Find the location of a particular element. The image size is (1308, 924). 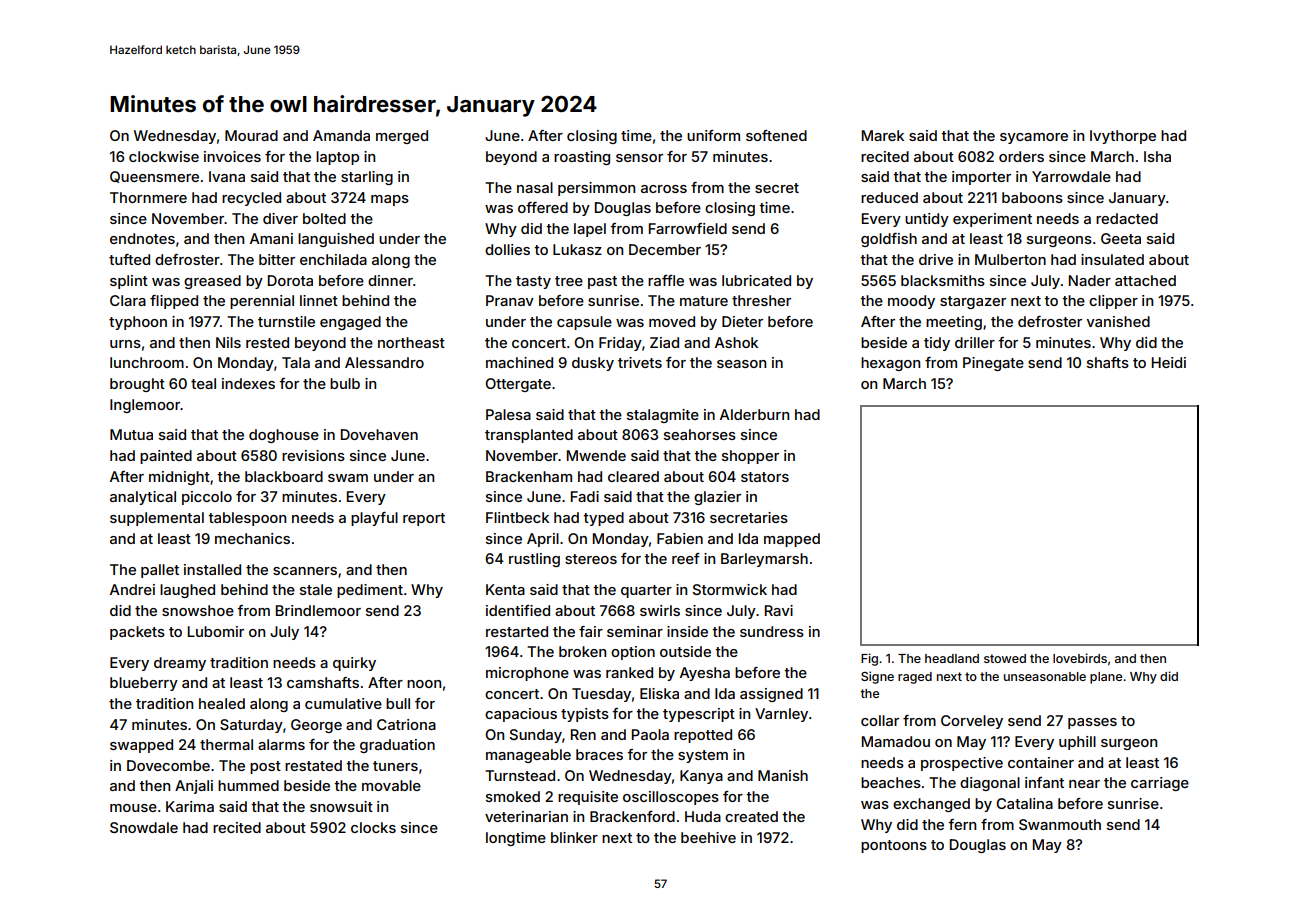

pontoons is located at coordinates (894, 846).
